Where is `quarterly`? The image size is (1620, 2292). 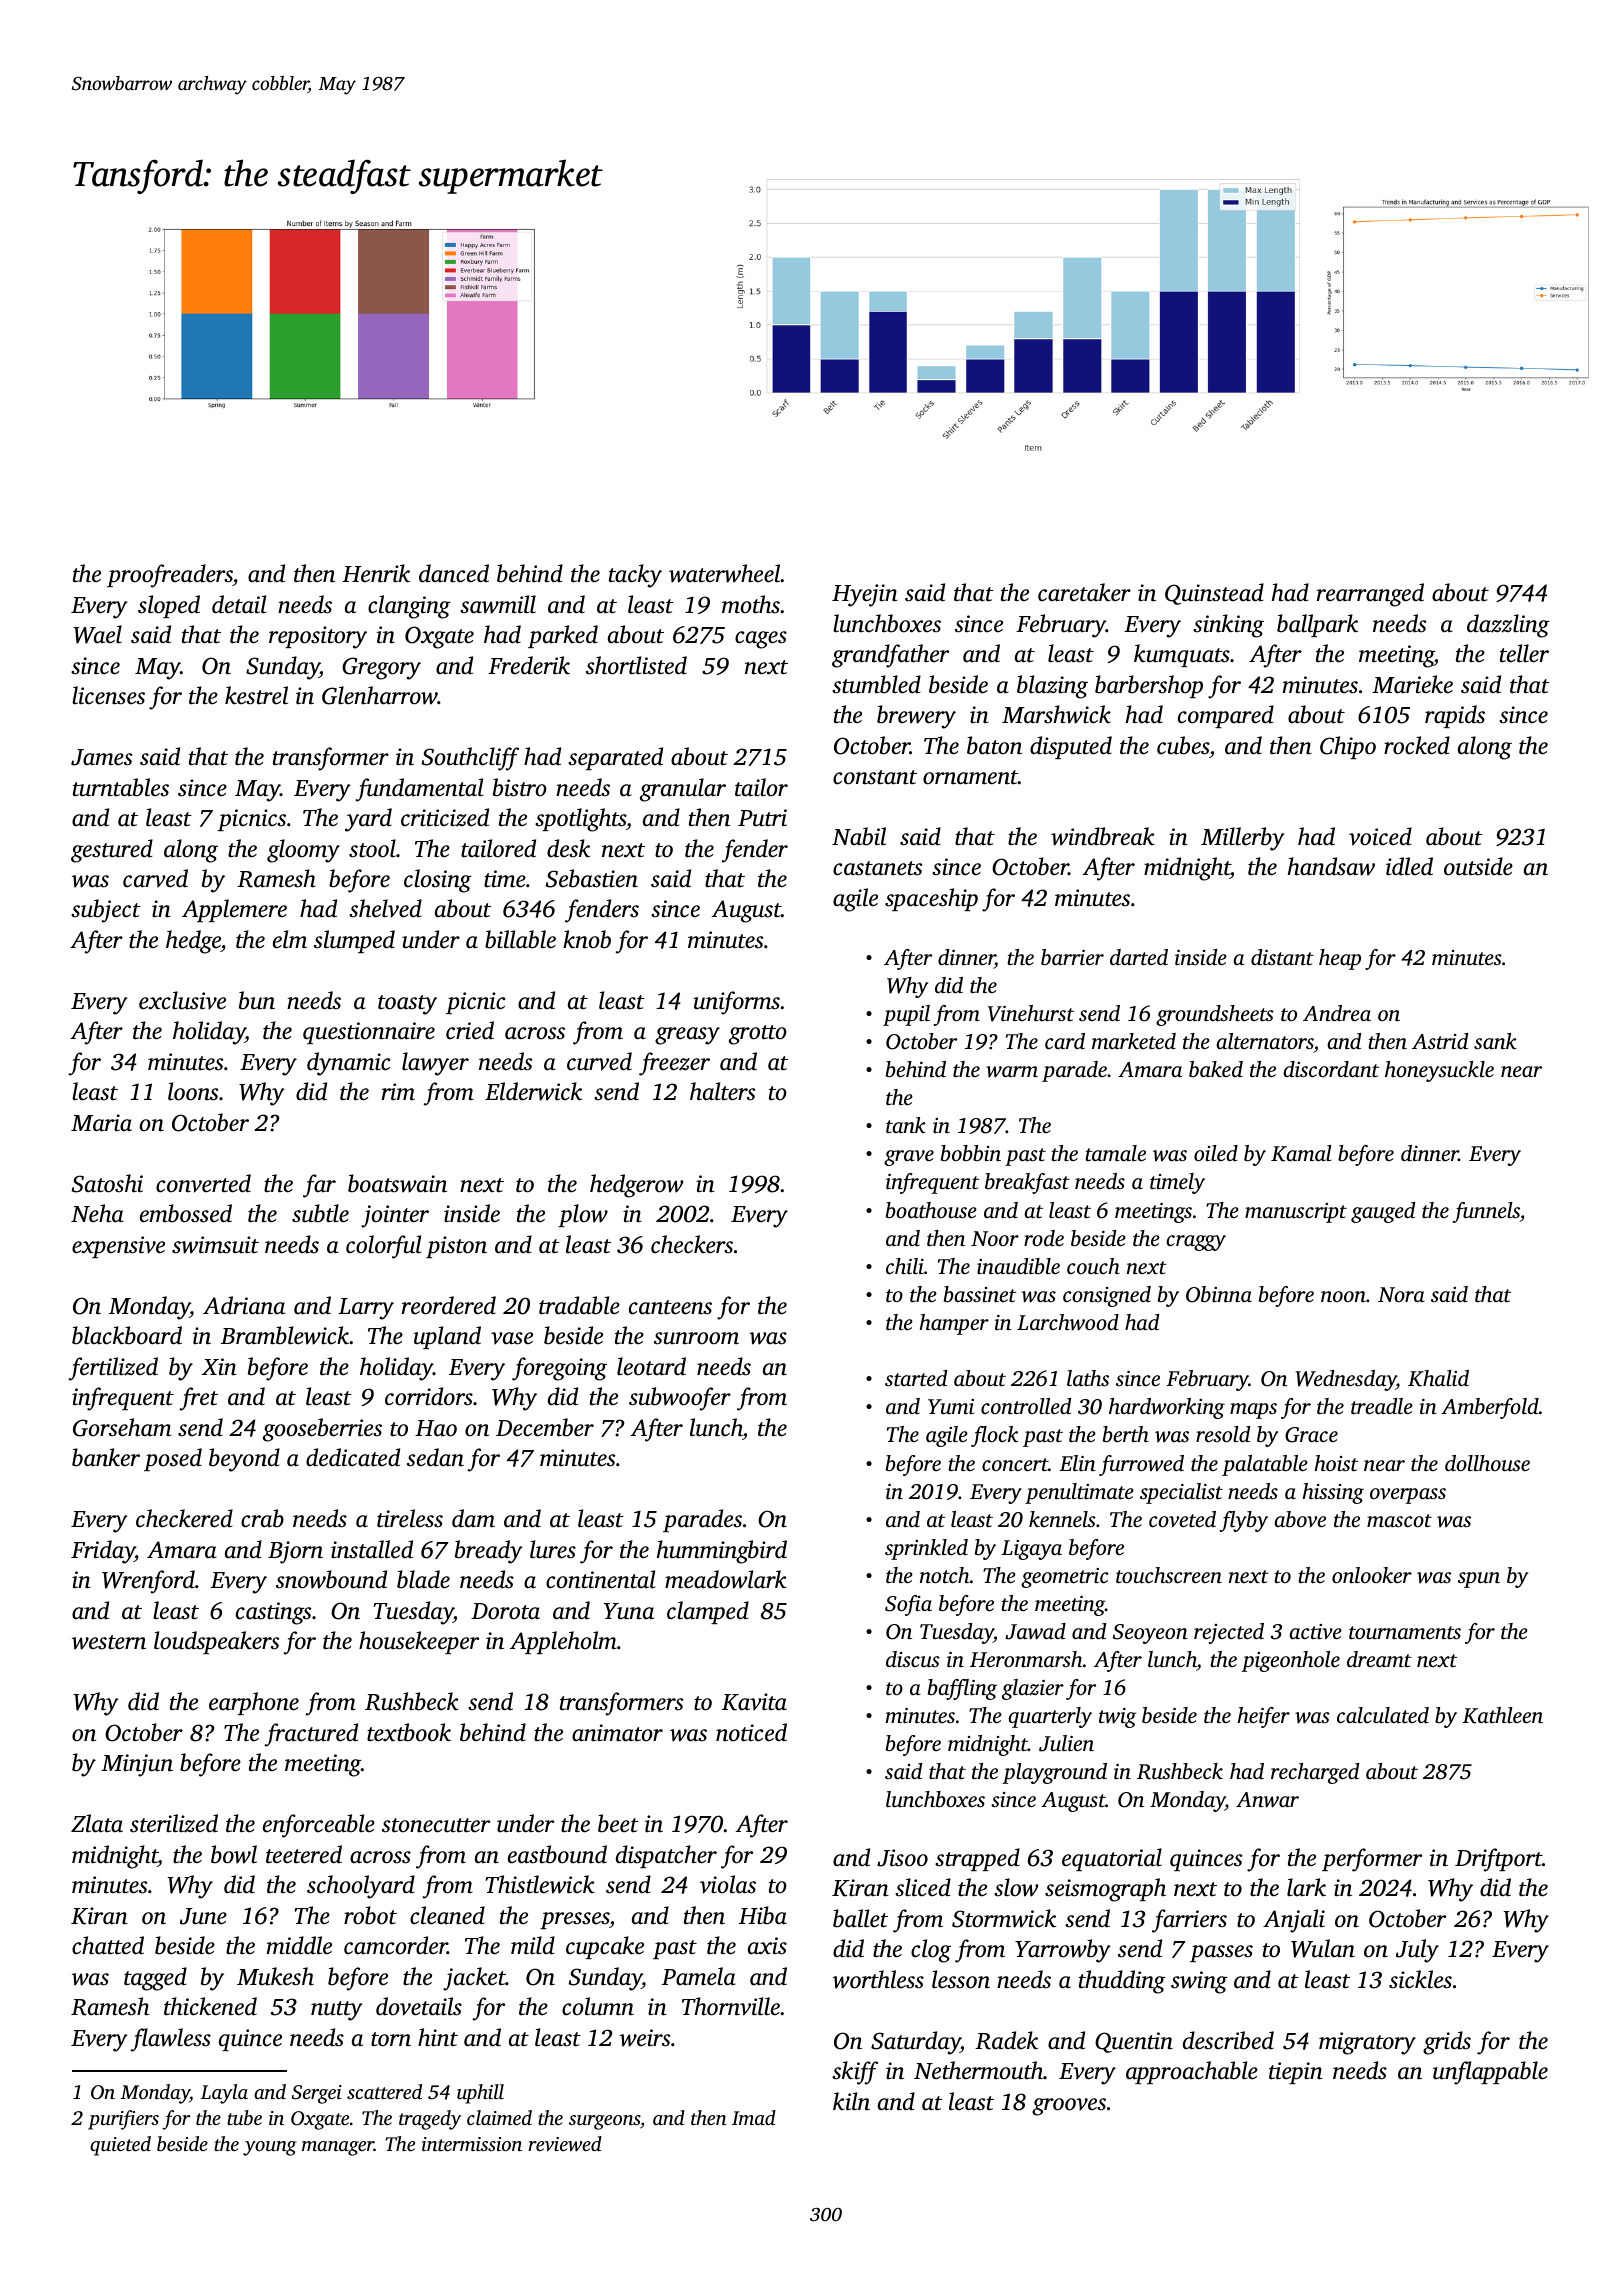
quarterly is located at coordinates (1050, 1717).
